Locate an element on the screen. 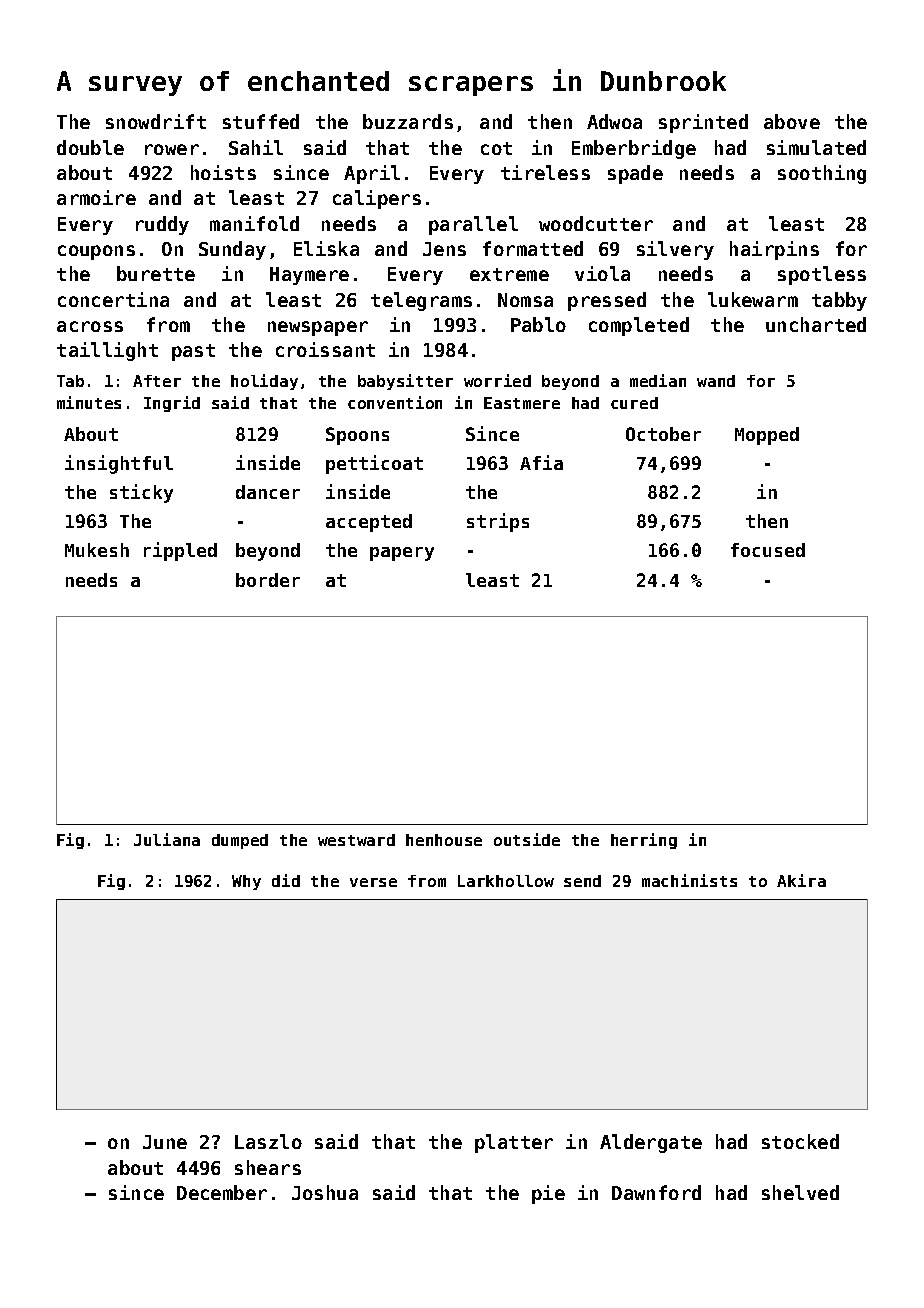  June is located at coordinates (165, 1142).
